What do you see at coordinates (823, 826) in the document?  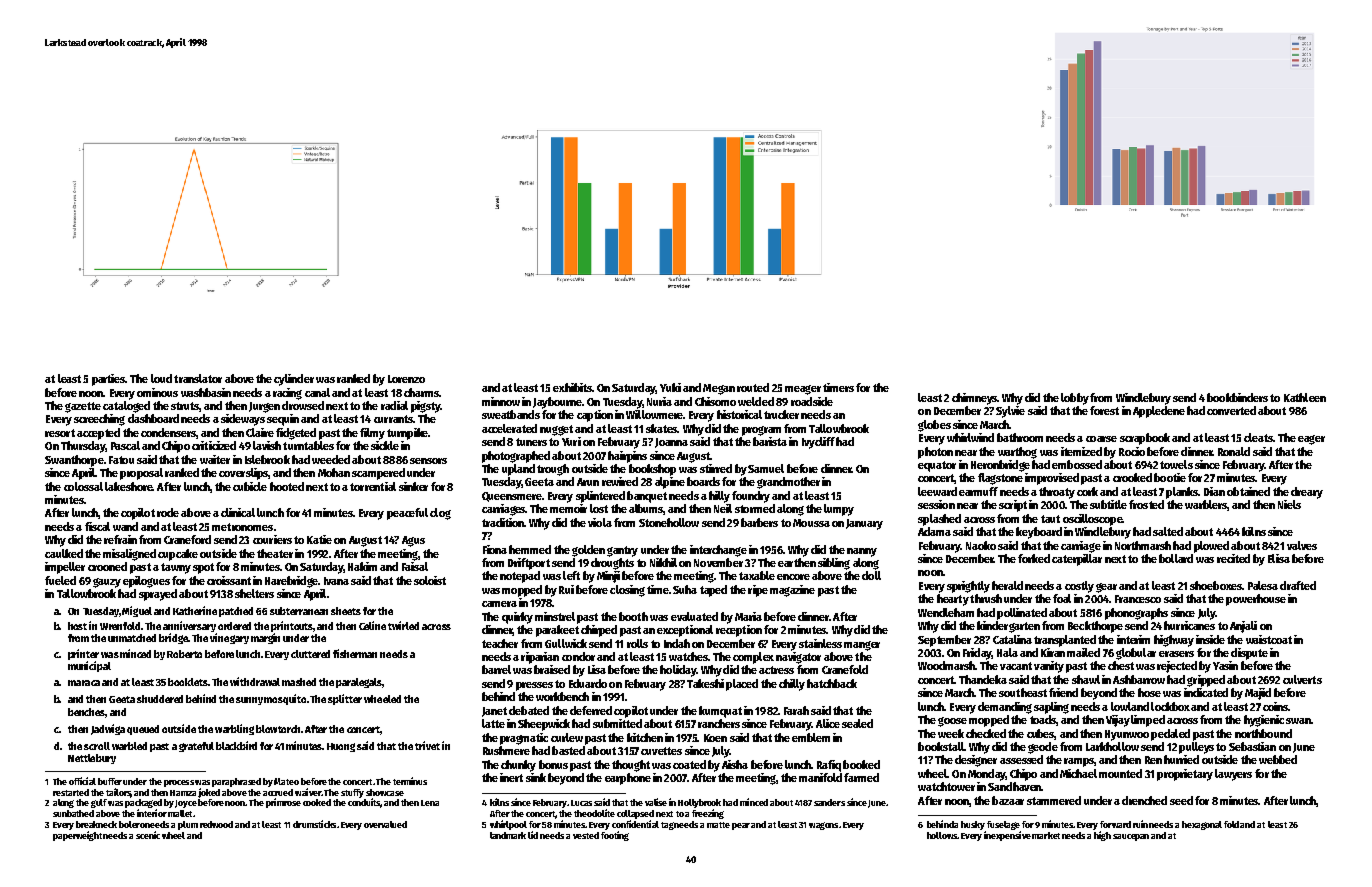 I see `wagons` at bounding box center [823, 826].
